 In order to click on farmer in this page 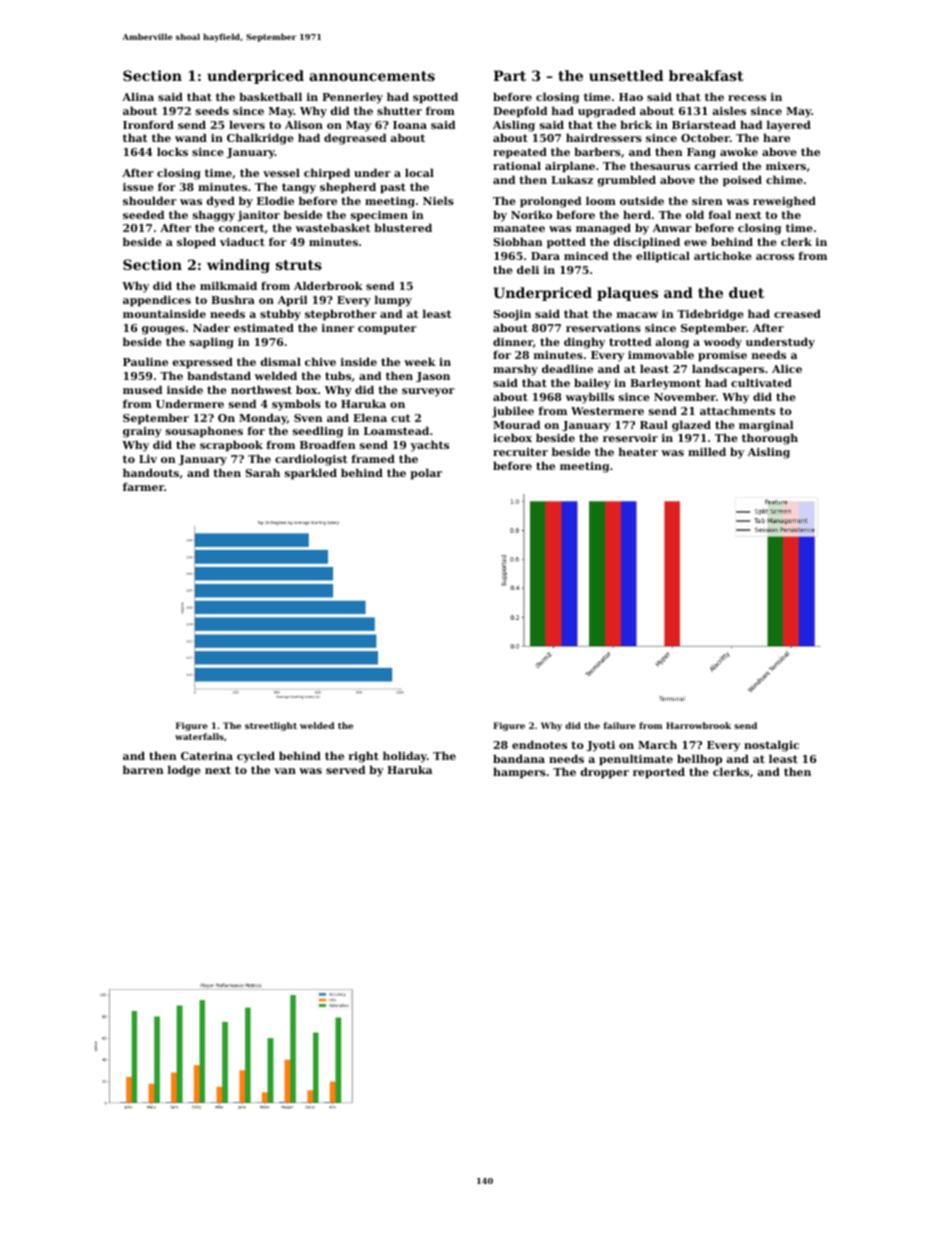, I will do `click(143, 487)`.
